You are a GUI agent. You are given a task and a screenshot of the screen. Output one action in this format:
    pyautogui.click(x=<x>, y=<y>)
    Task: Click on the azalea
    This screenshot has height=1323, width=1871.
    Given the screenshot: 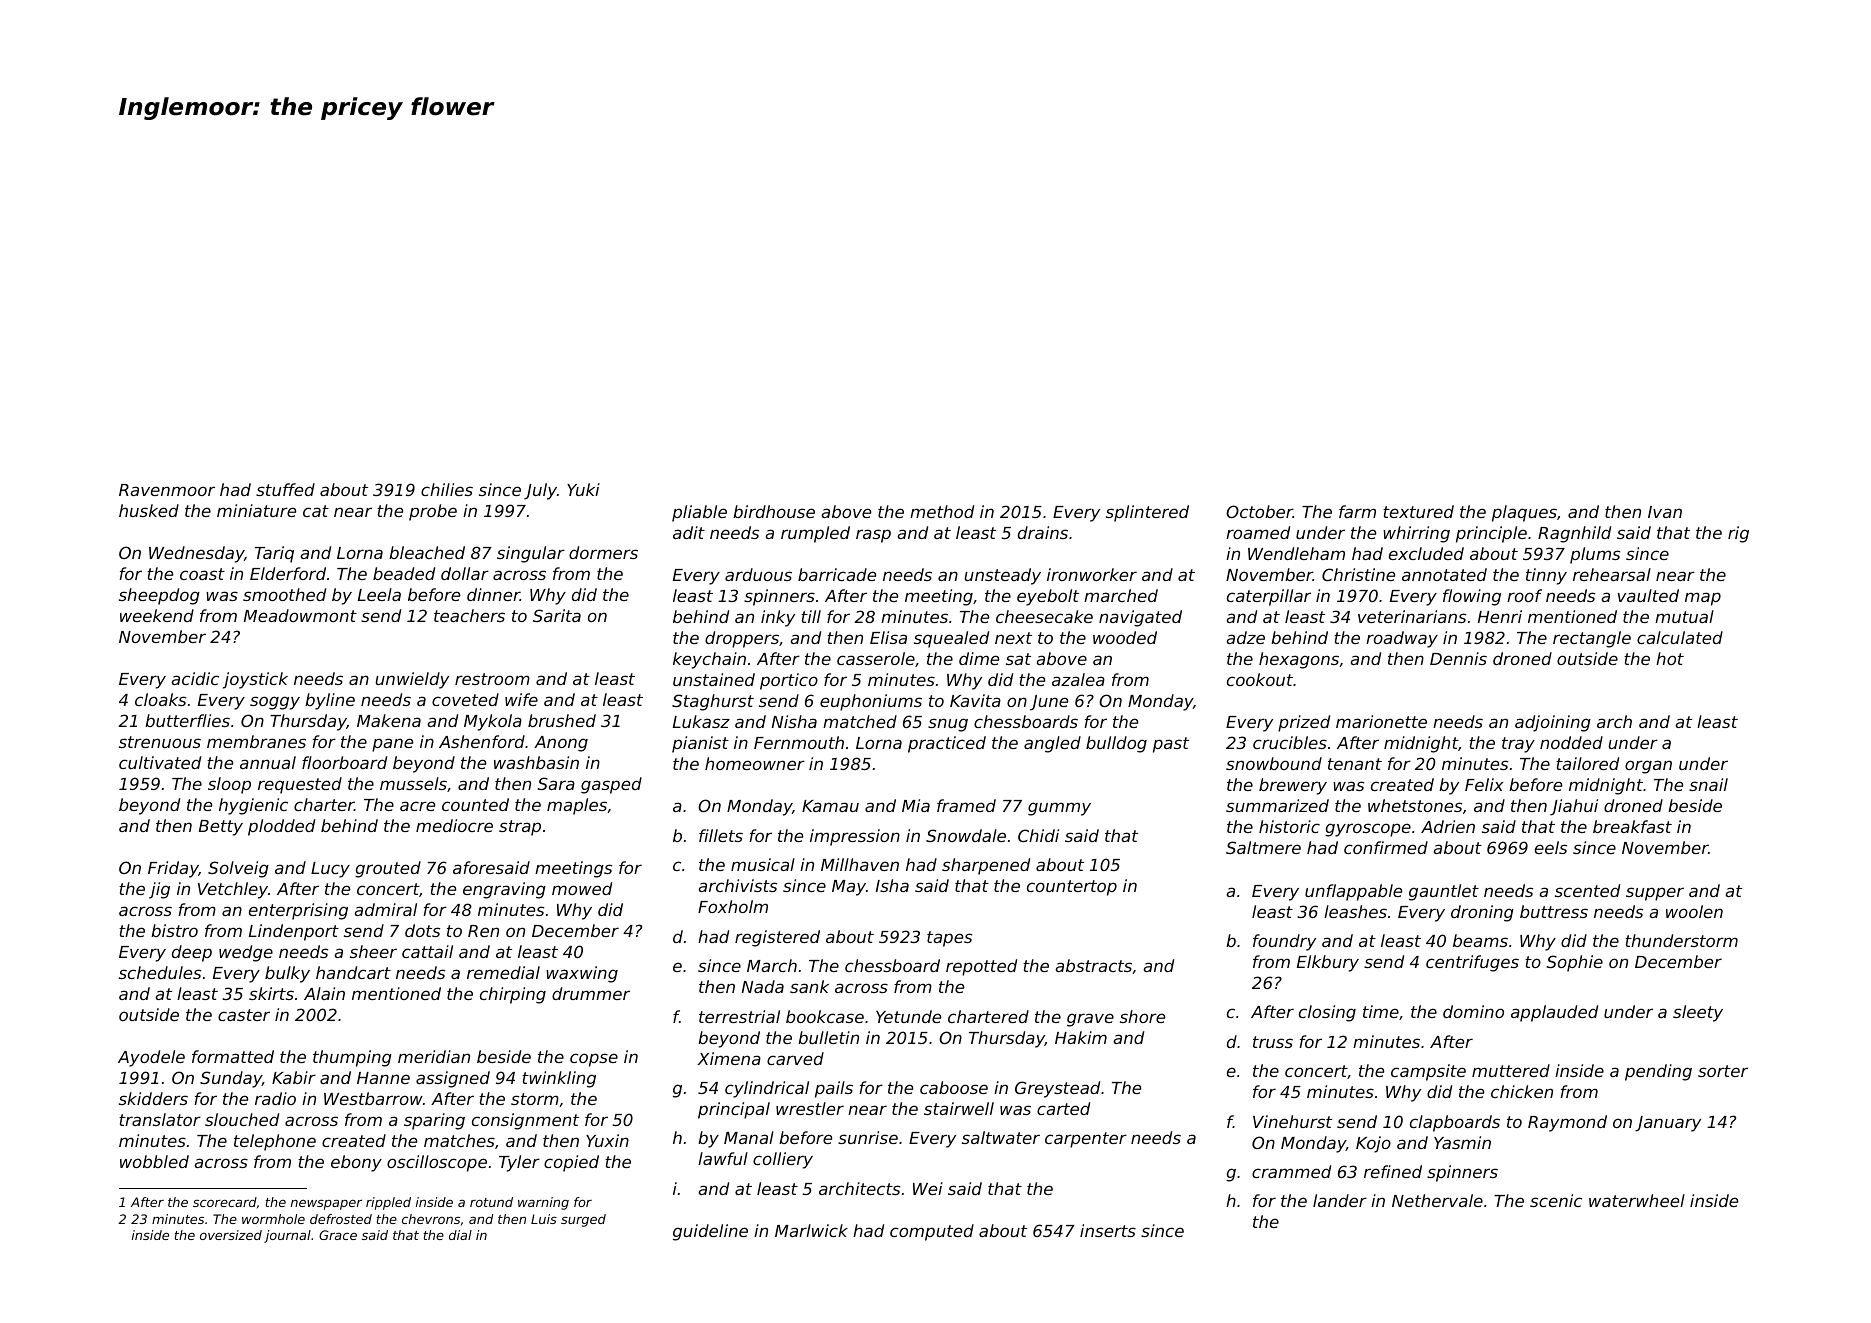 What is the action you would take?
    pyautogui.click(x=1078, y=679)
